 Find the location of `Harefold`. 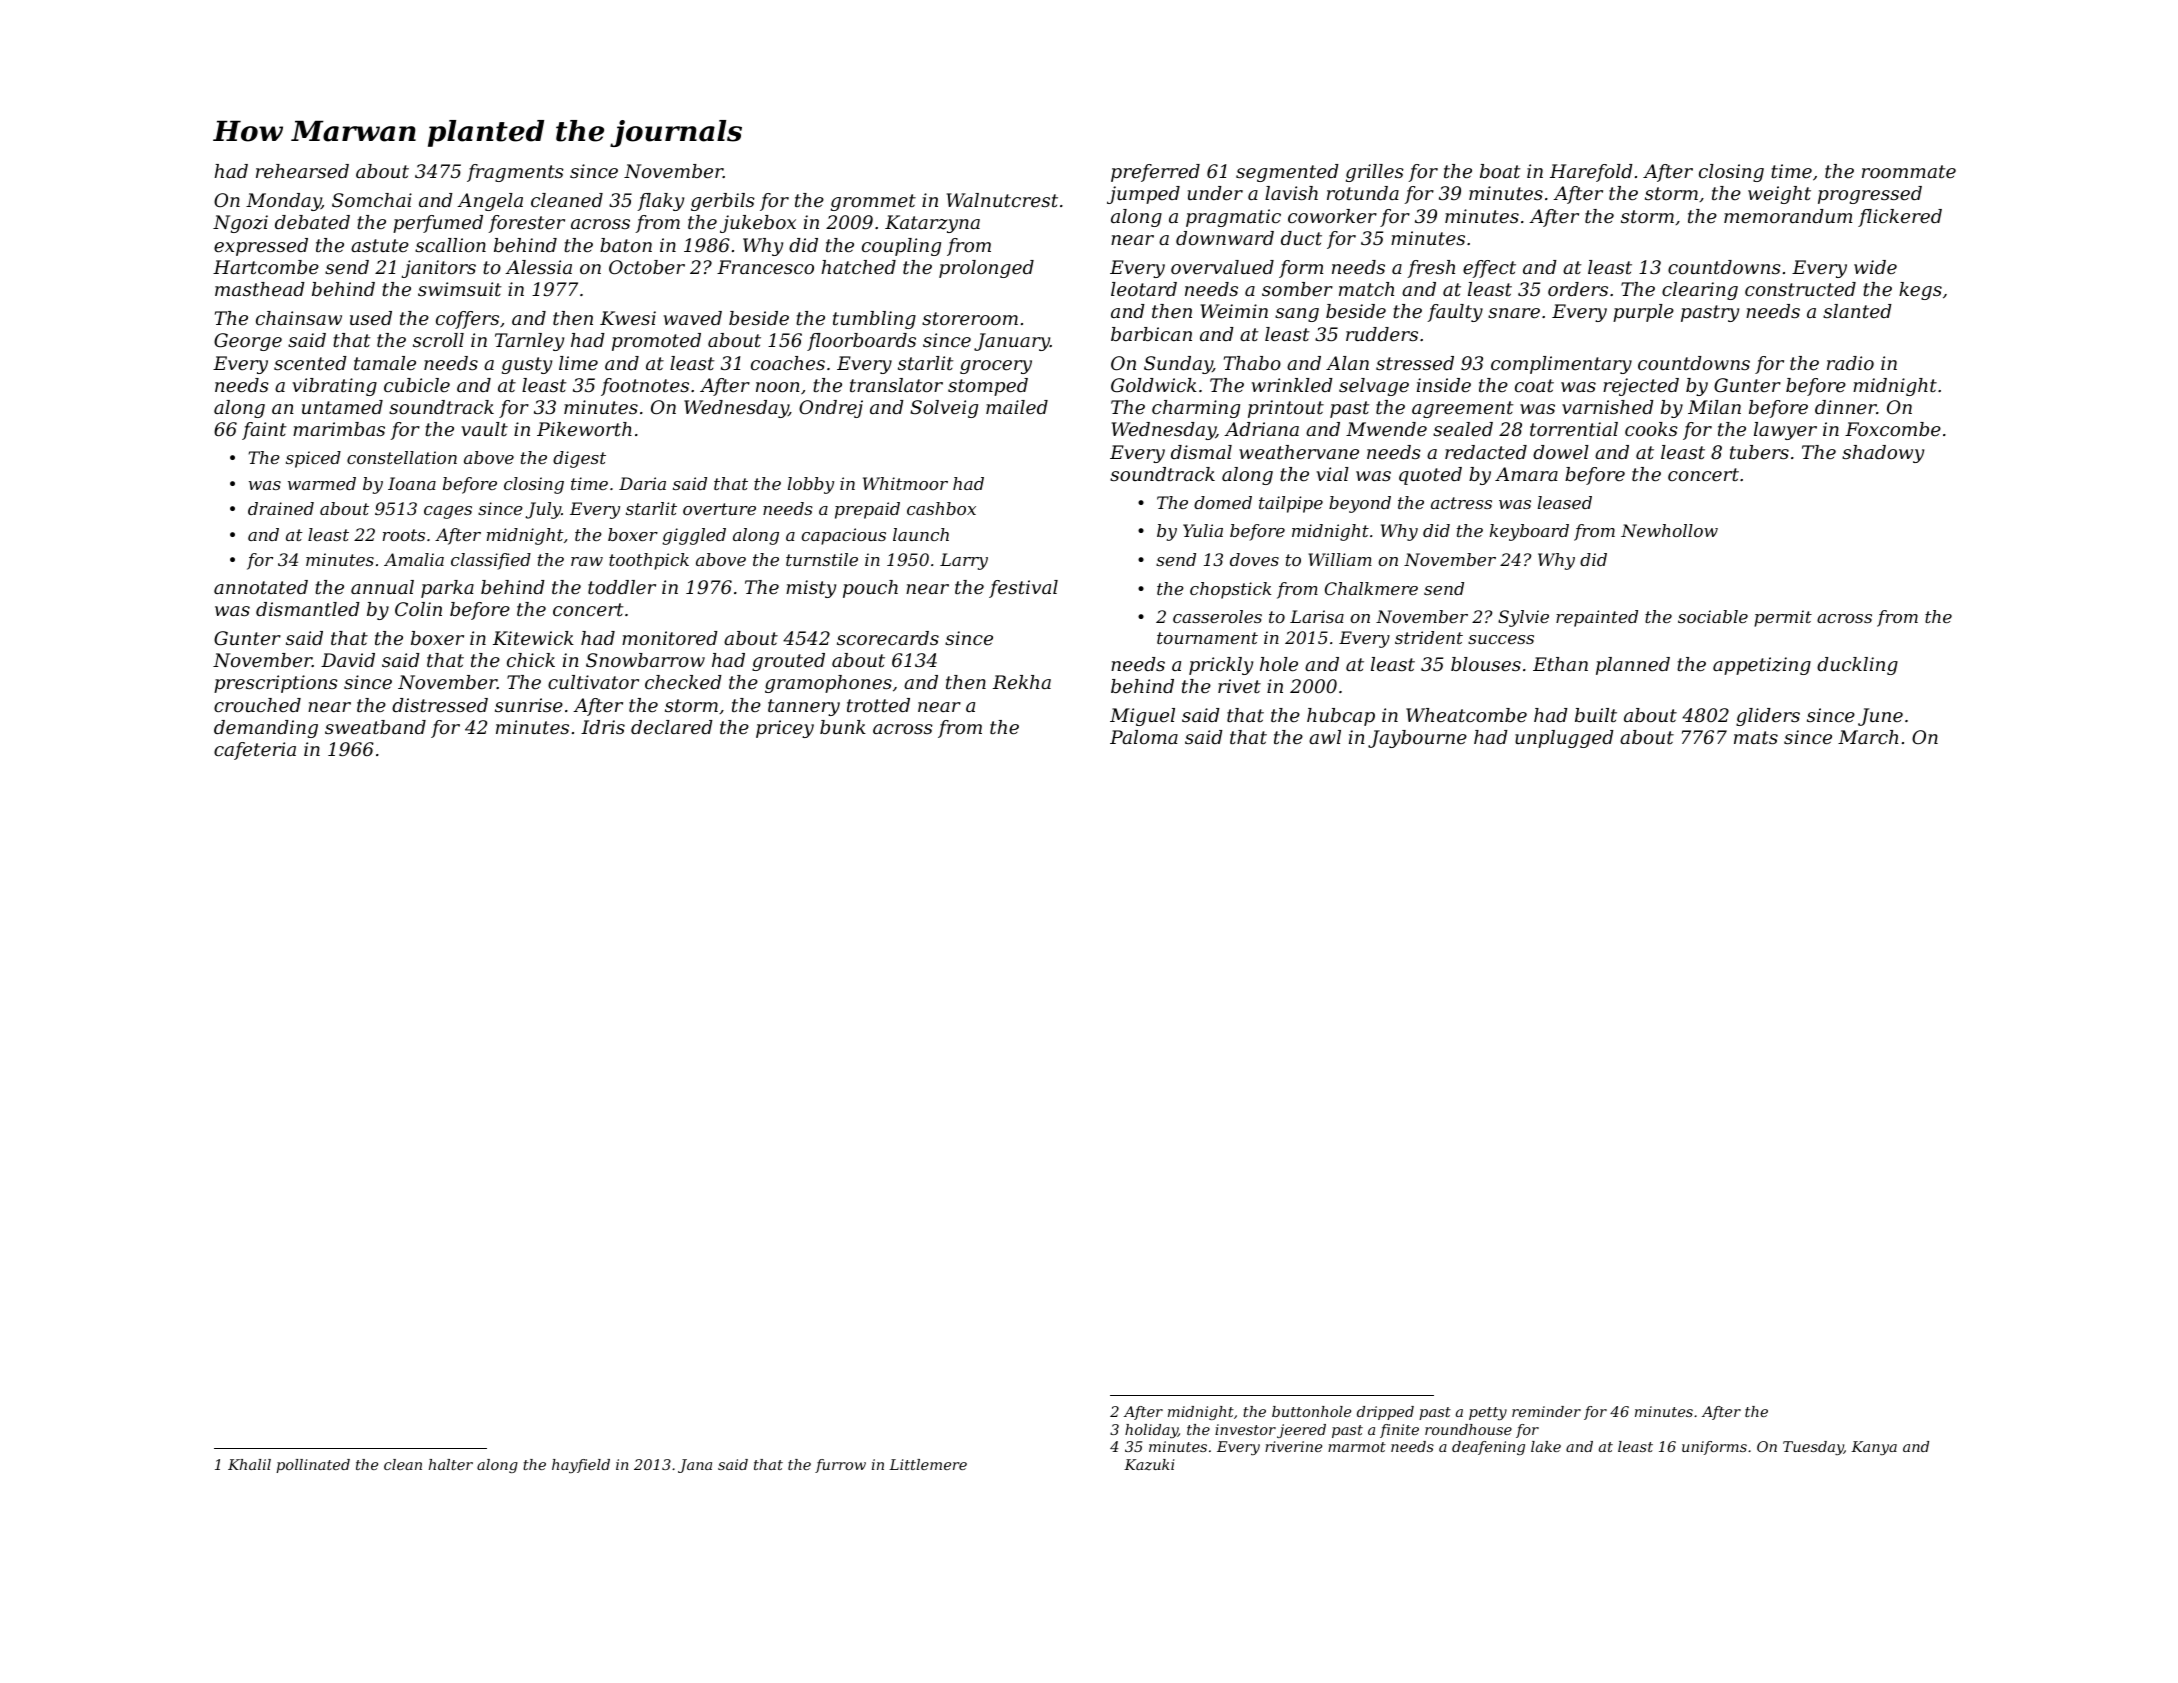

Harefold is located at coordinates (1591, 173).
